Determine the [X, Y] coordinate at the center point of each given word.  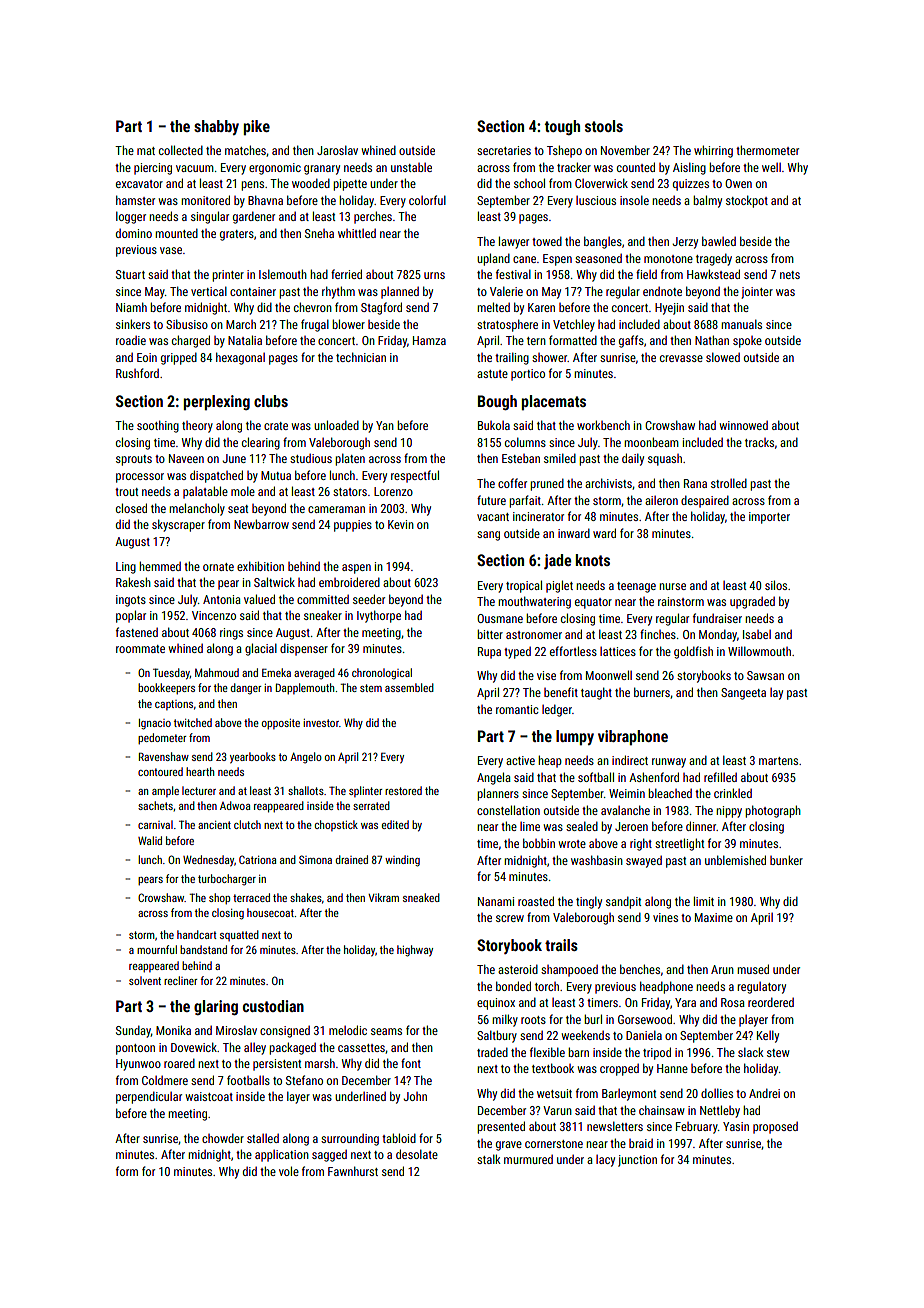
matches [245, 150]
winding [402, 861]
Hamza [429, 340]
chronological [382, 674]
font [411, 1063]
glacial [261, 649]
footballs [248, 1080]
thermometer [767, 150]
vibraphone [633, 738]
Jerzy [685, 243]
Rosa [733, 1002]
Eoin [147, 357]
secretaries [504, 150]
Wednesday [208, 860]
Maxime [714, 917]
